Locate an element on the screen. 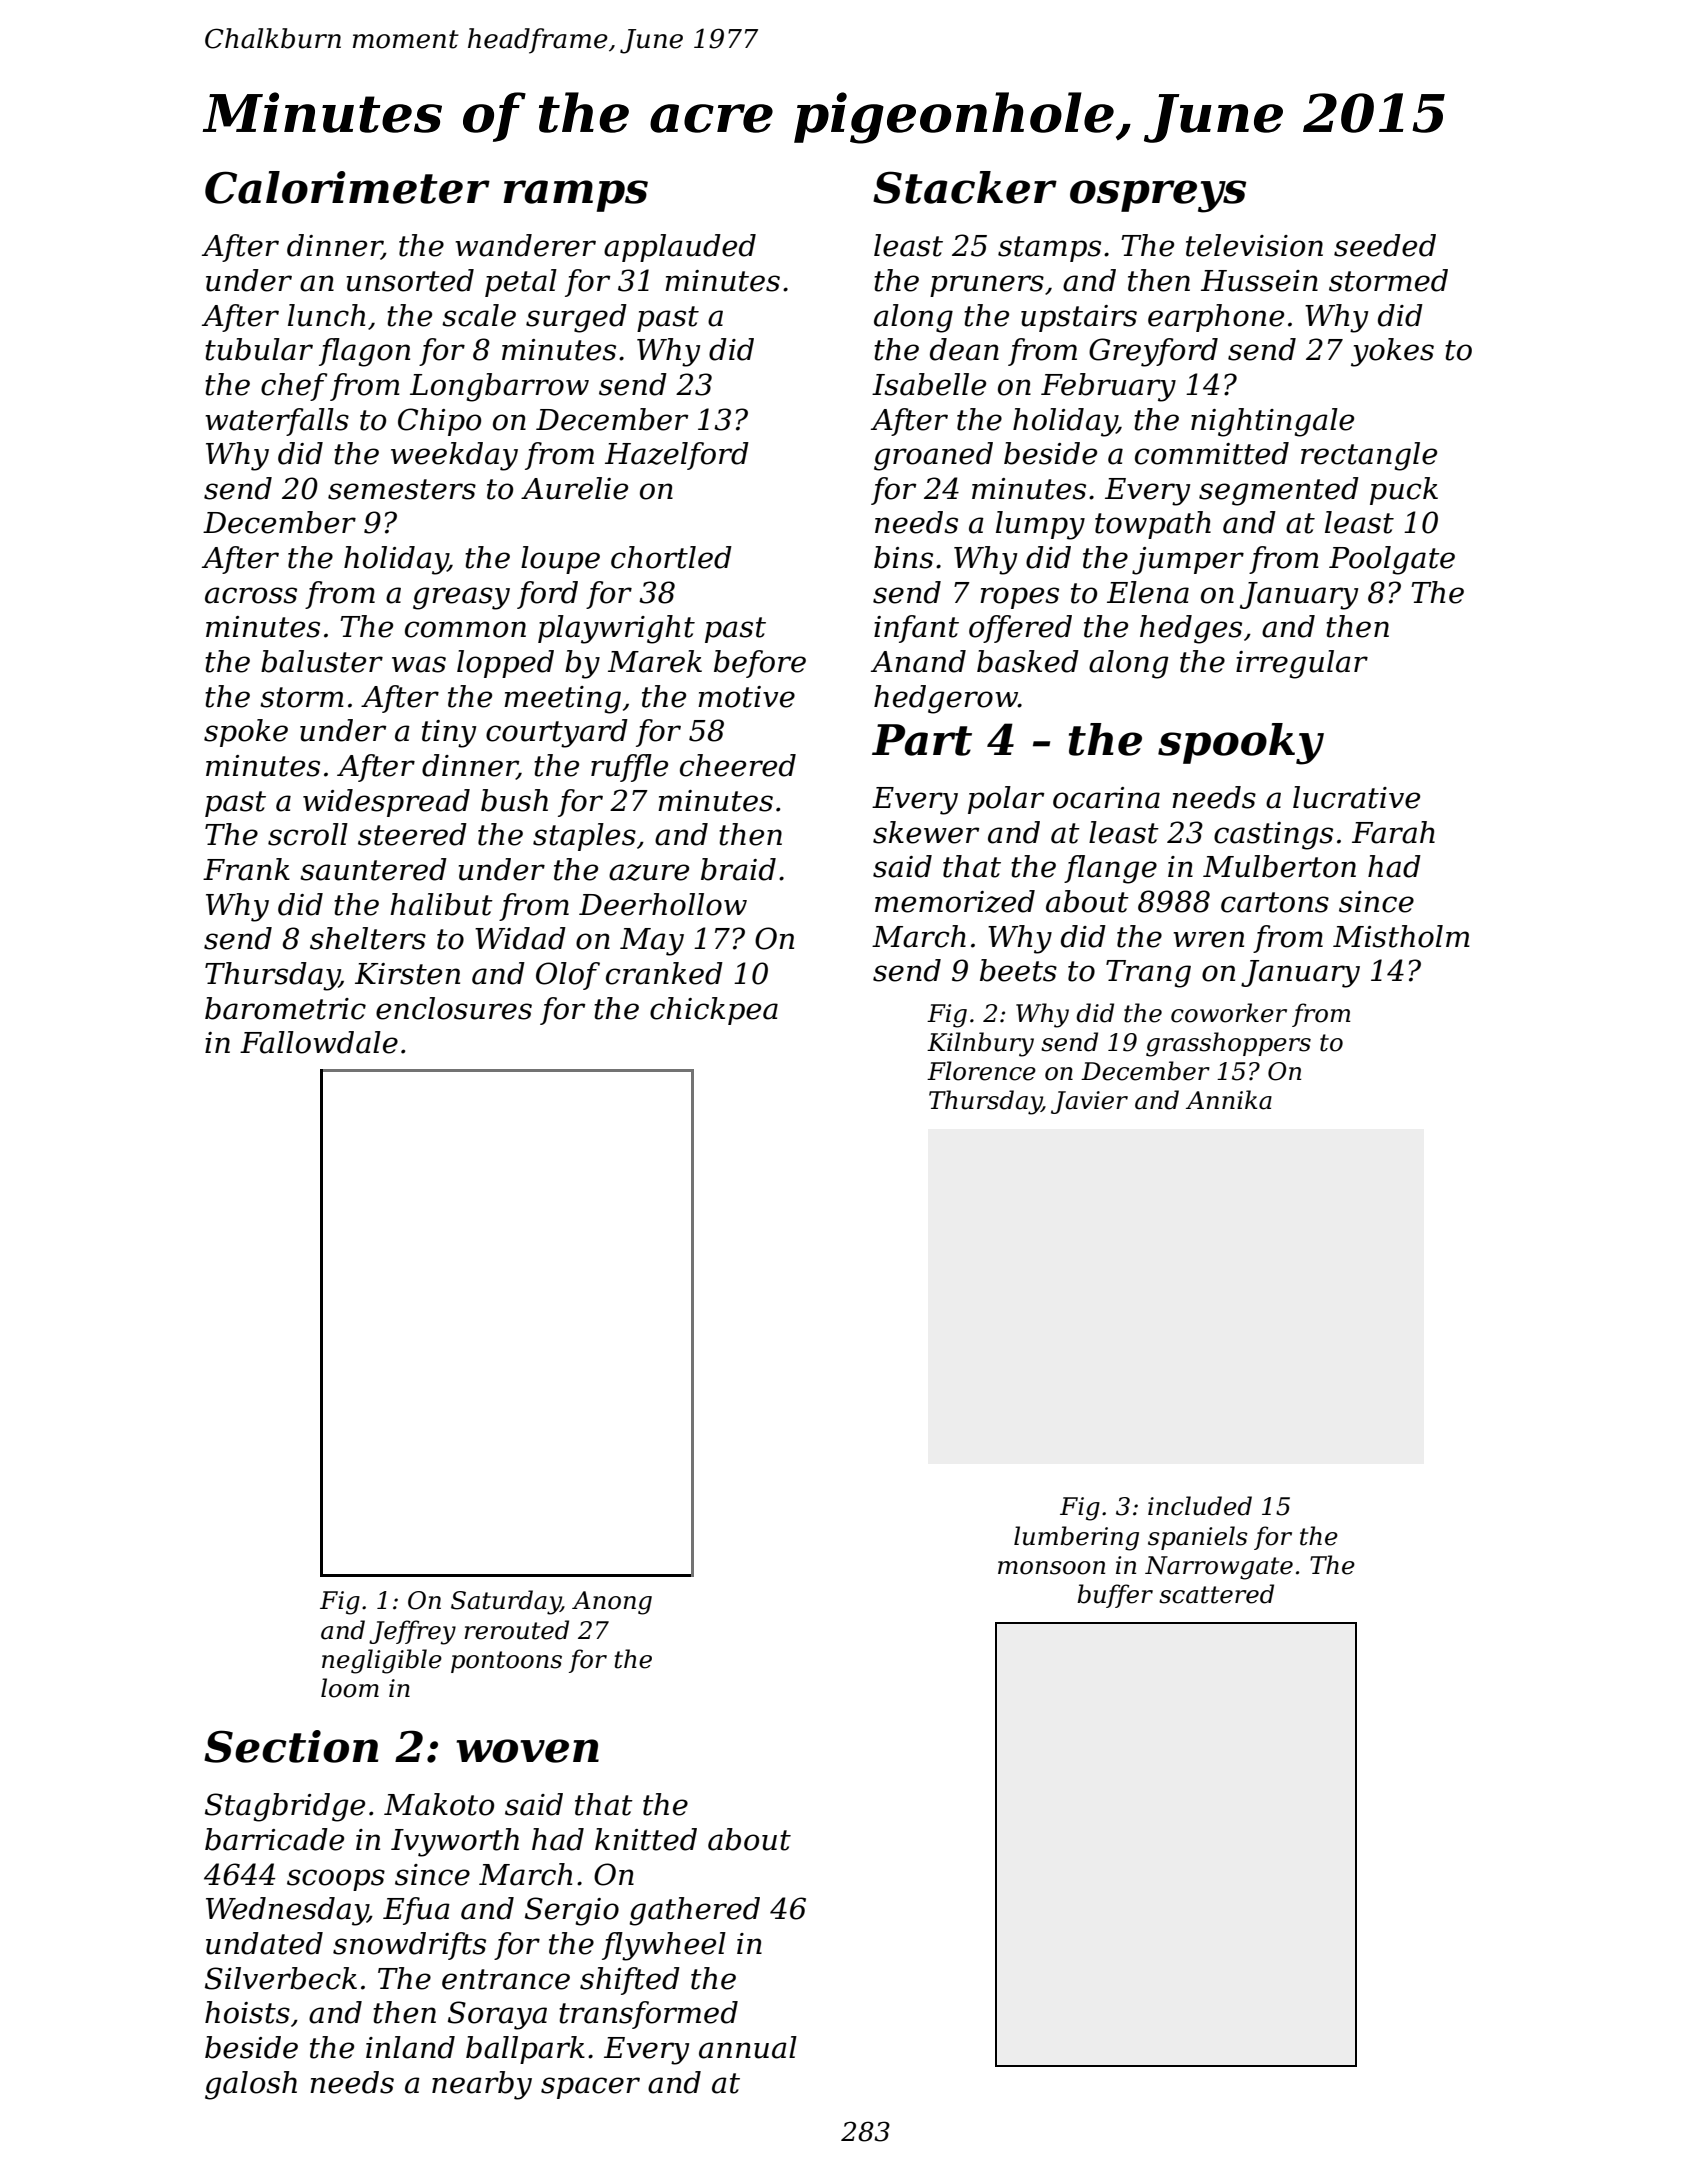 The height and width of the screenshot is (2178, 1683). knitted is located at coordinates (646, 1839).
